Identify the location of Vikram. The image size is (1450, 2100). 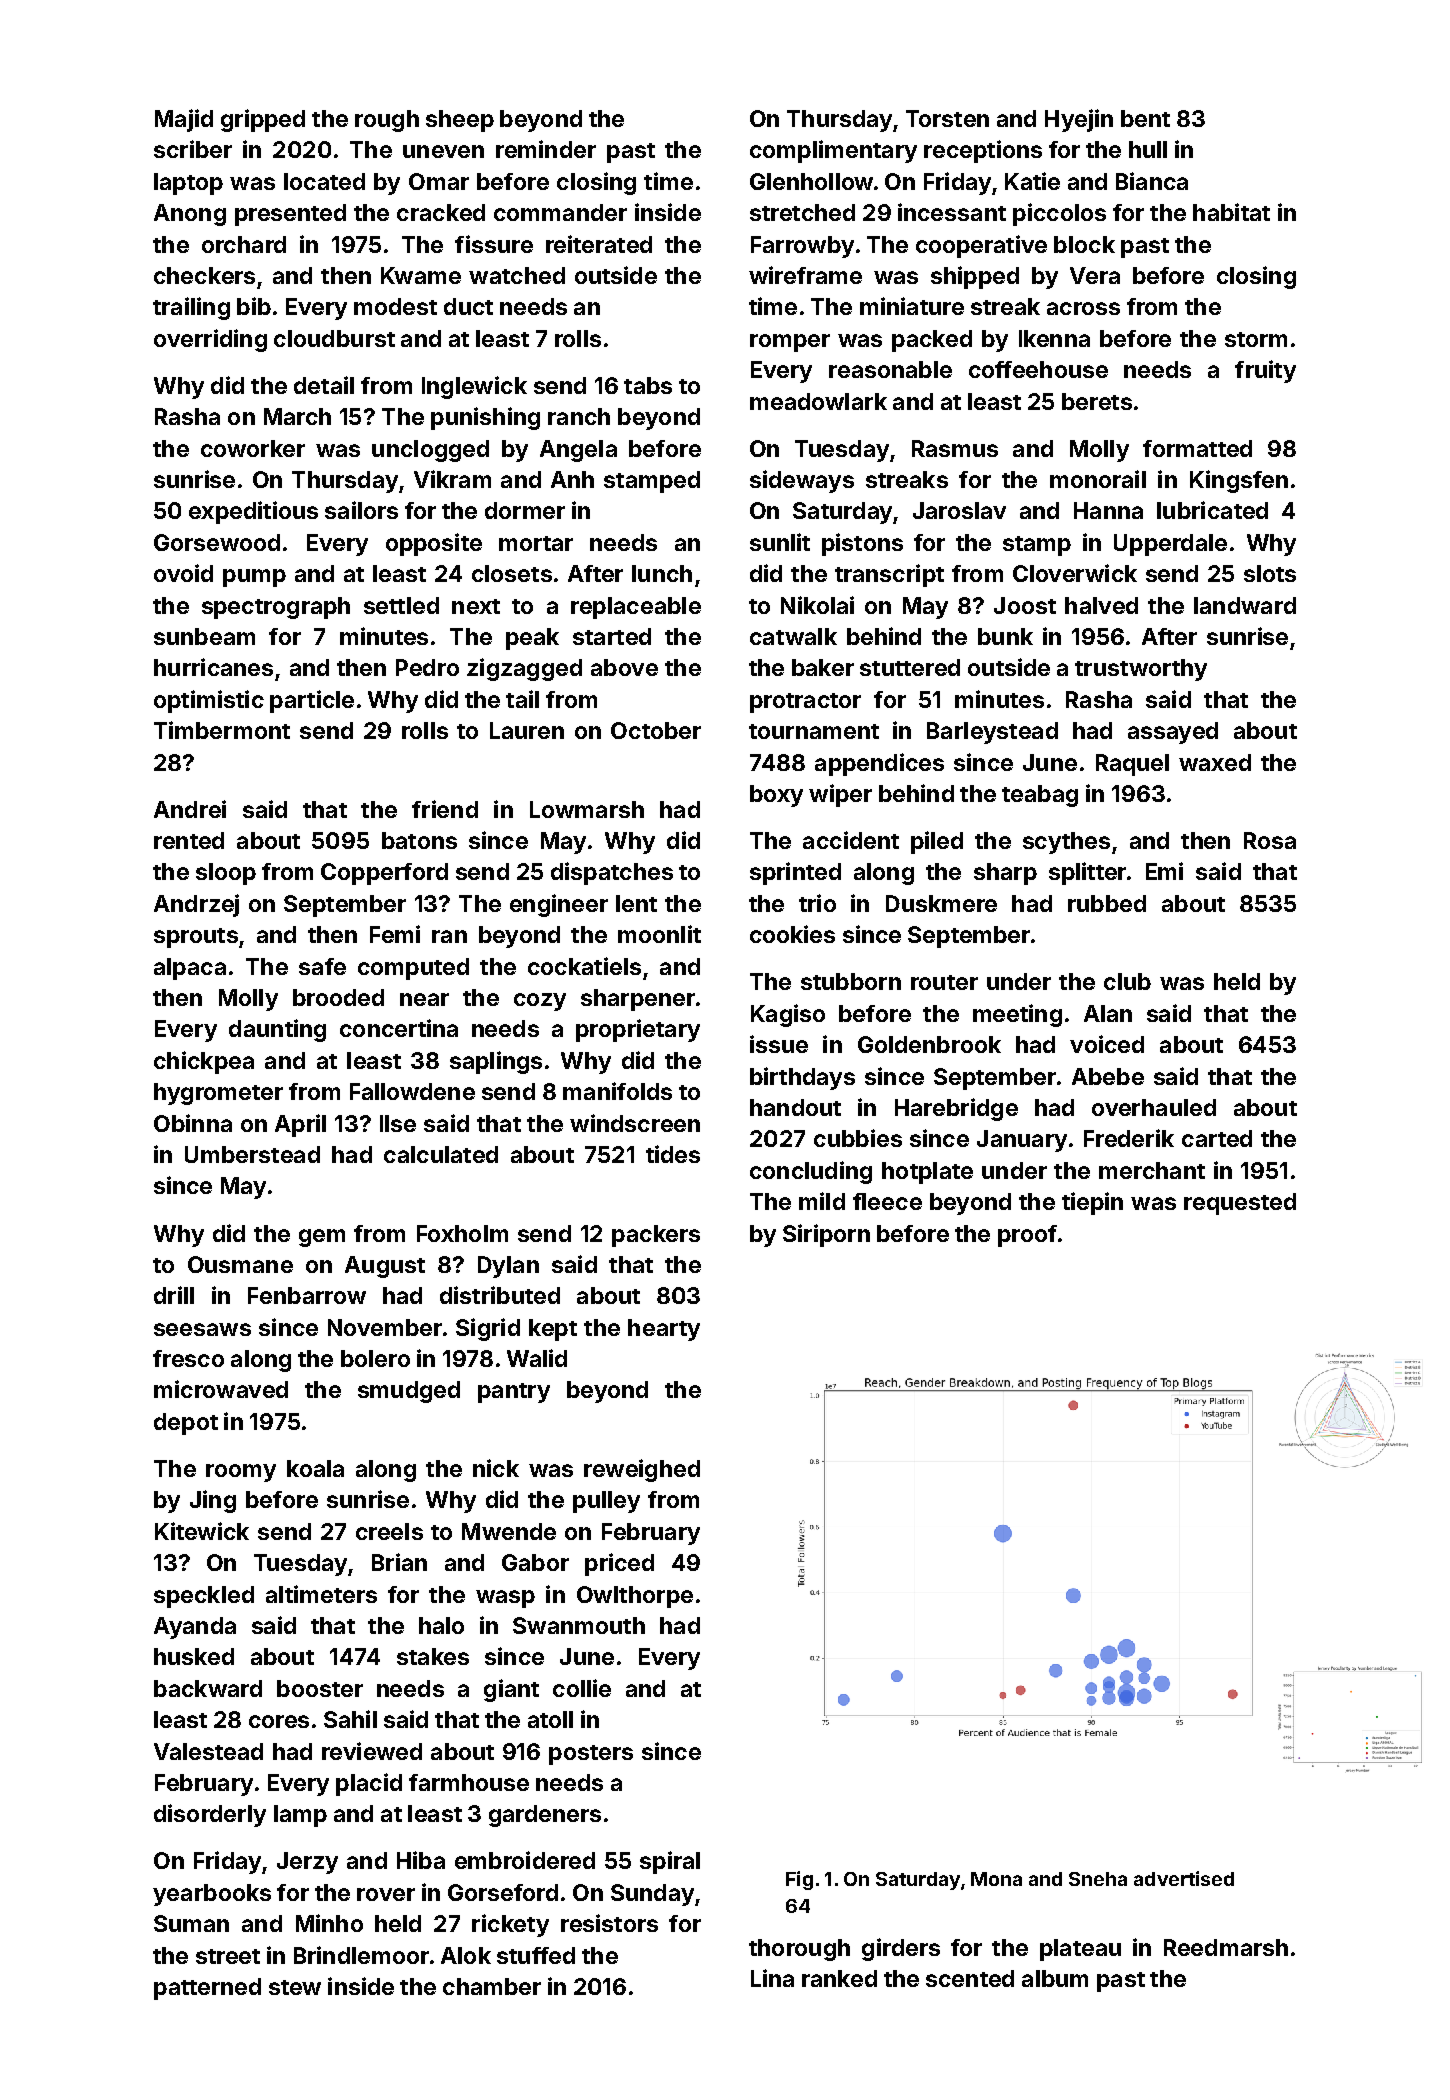
(452, 479).
